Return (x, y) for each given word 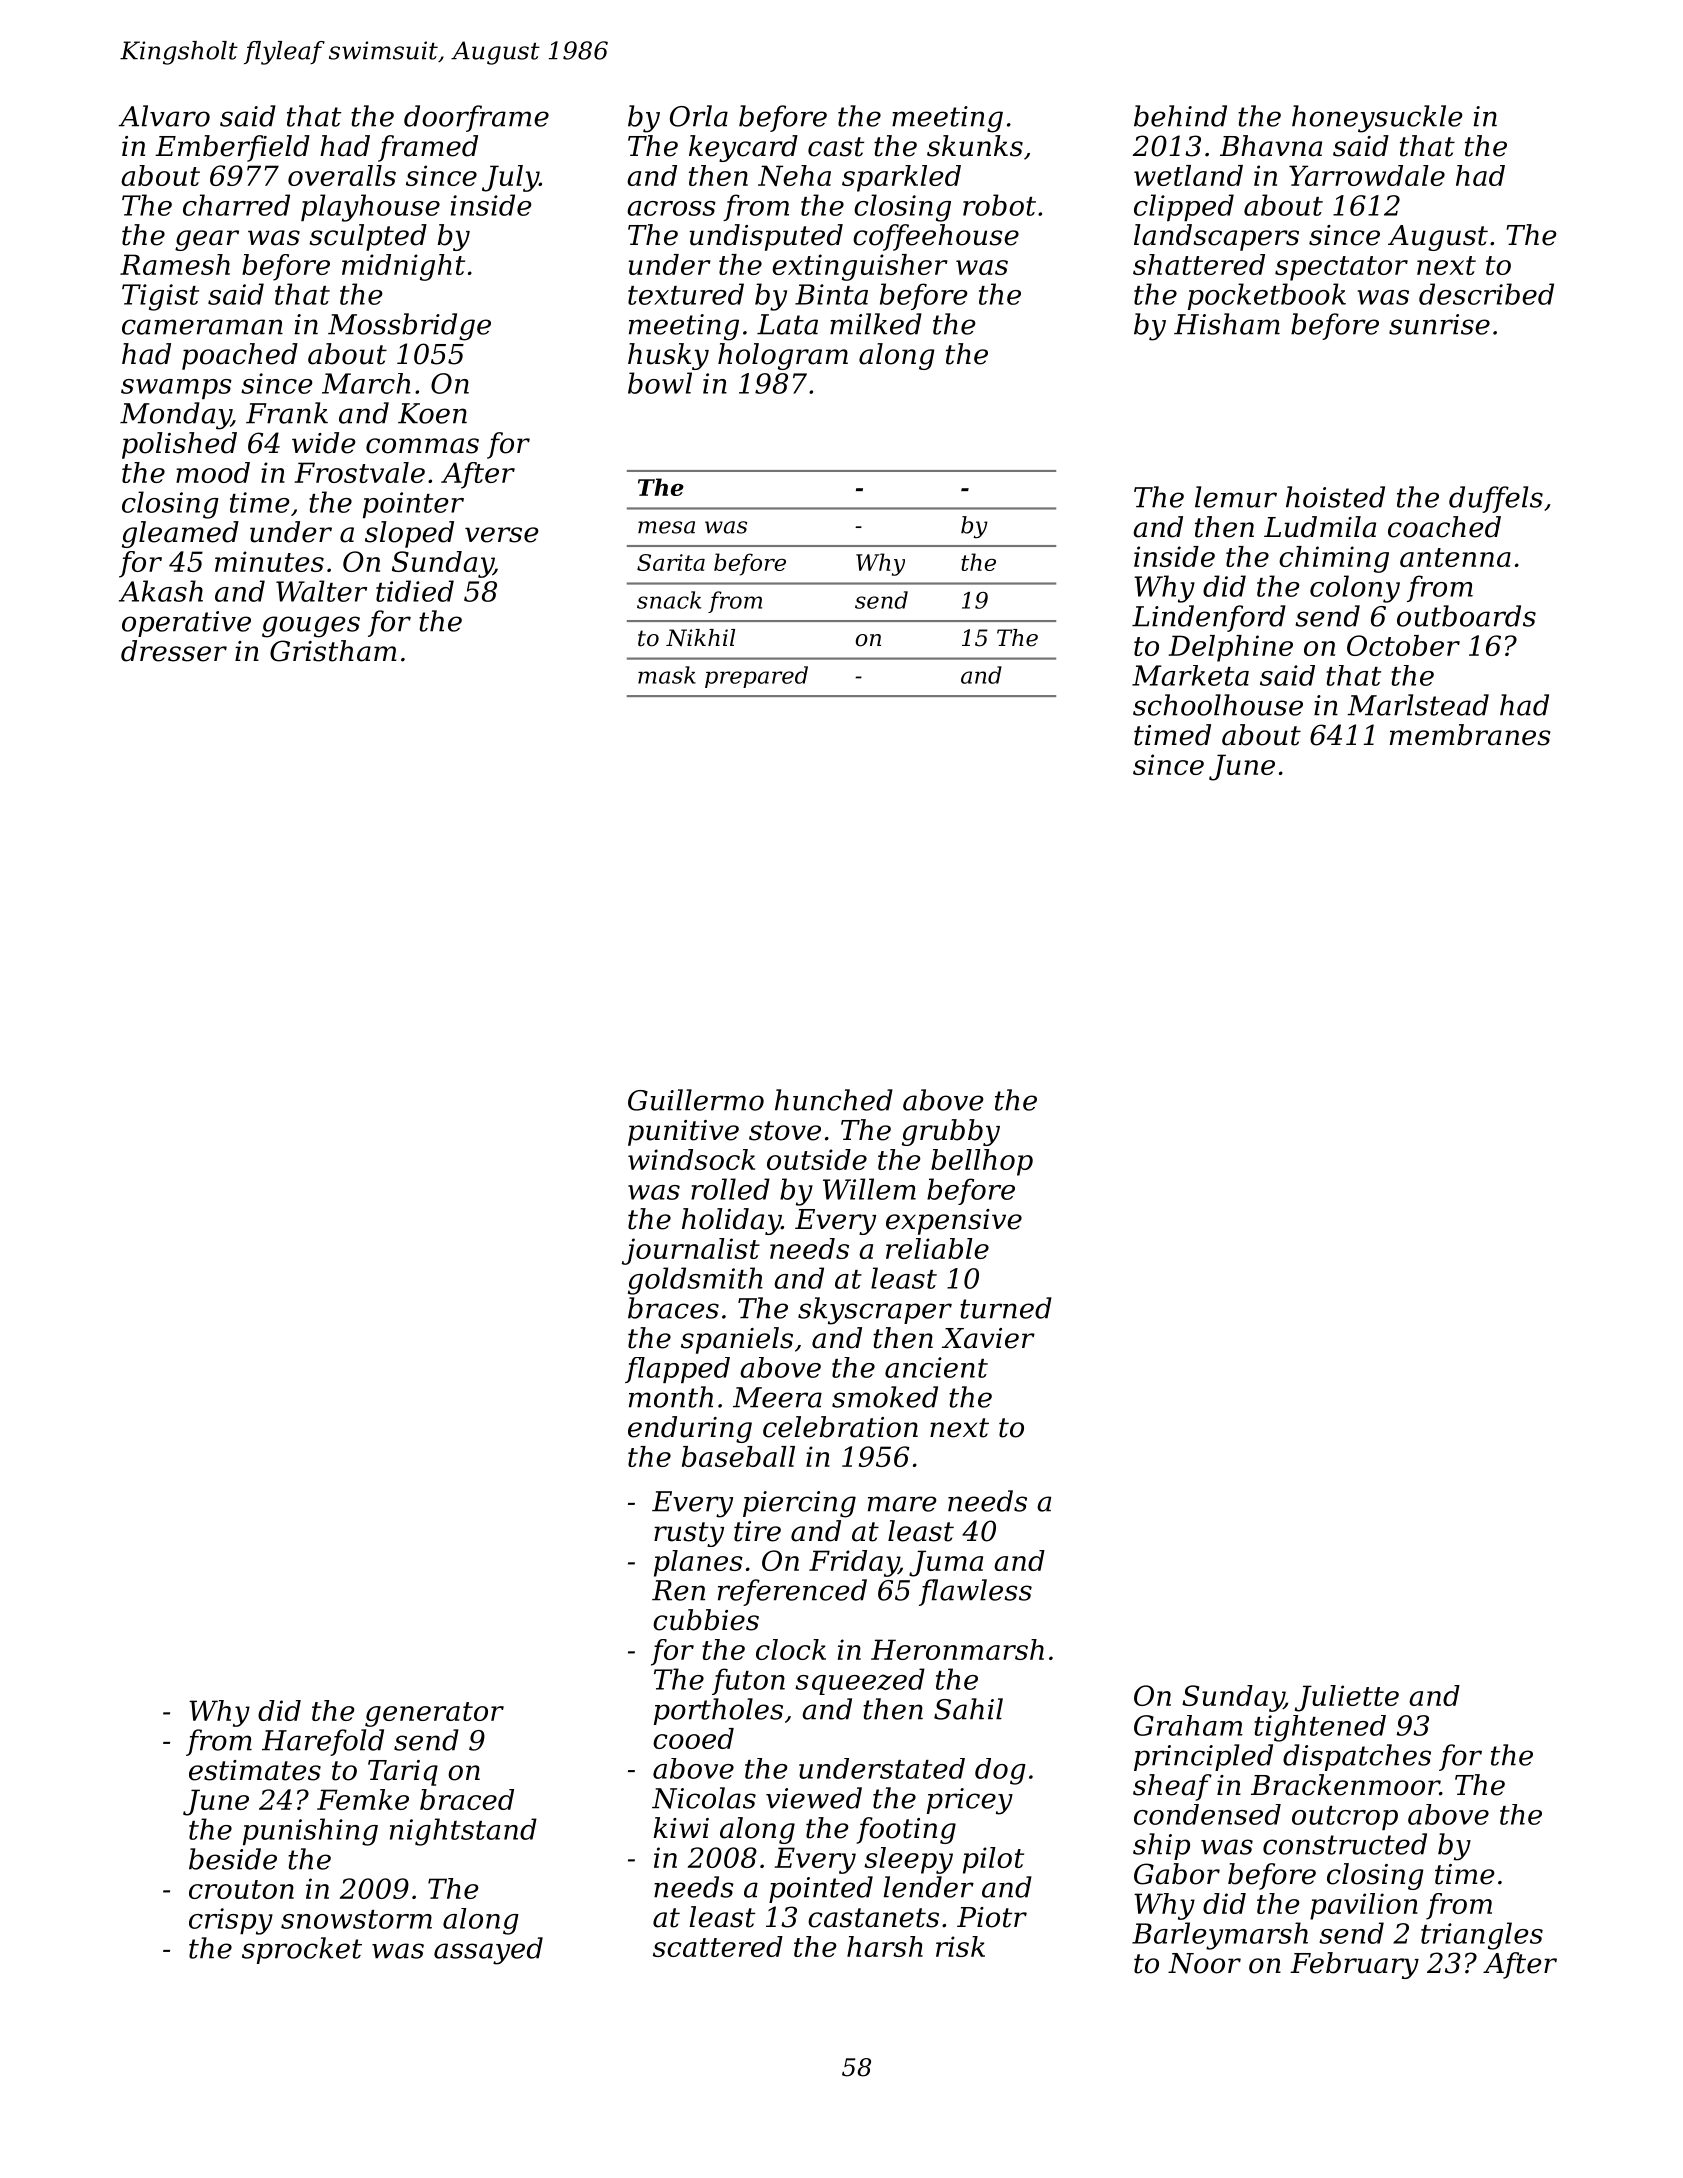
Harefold (323, 1742)
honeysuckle (1377, 119)
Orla (699, 116)
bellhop (982, 1162)
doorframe (476, 118)
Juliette (1347, 1698)
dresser (174, 651)
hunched (834, 1100)
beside (233, 1859)
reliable (937, 1248)
